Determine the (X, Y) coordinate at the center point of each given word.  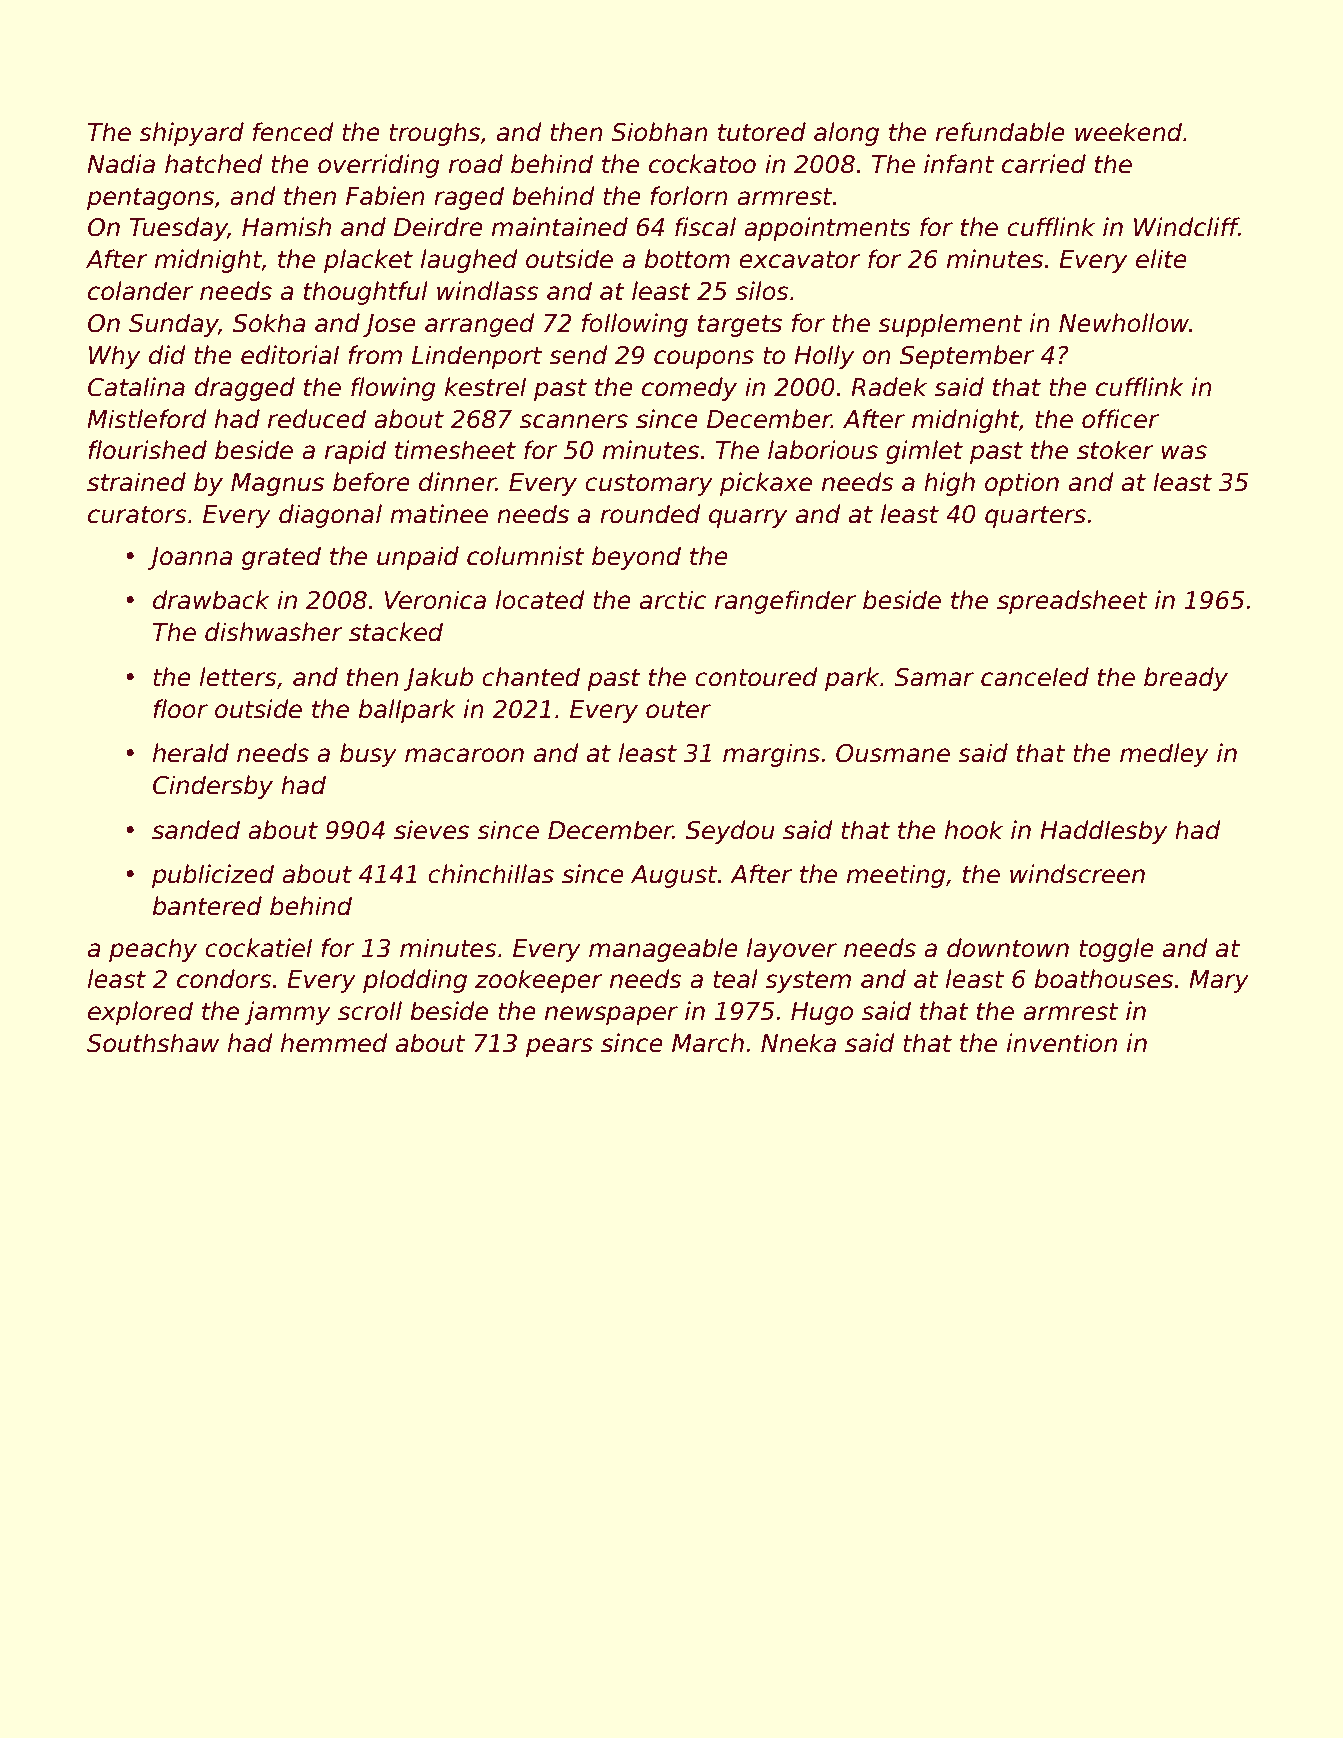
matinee (439, 514)
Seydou (730, 832)
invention (1062, 1043)
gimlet (924, 452)
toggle (1116, 950)
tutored (762, 132)
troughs (434, 134)
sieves (431, 830)
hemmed (334, 1043)
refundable (1000, 132)
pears (559, 1047)
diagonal (330, 516)
